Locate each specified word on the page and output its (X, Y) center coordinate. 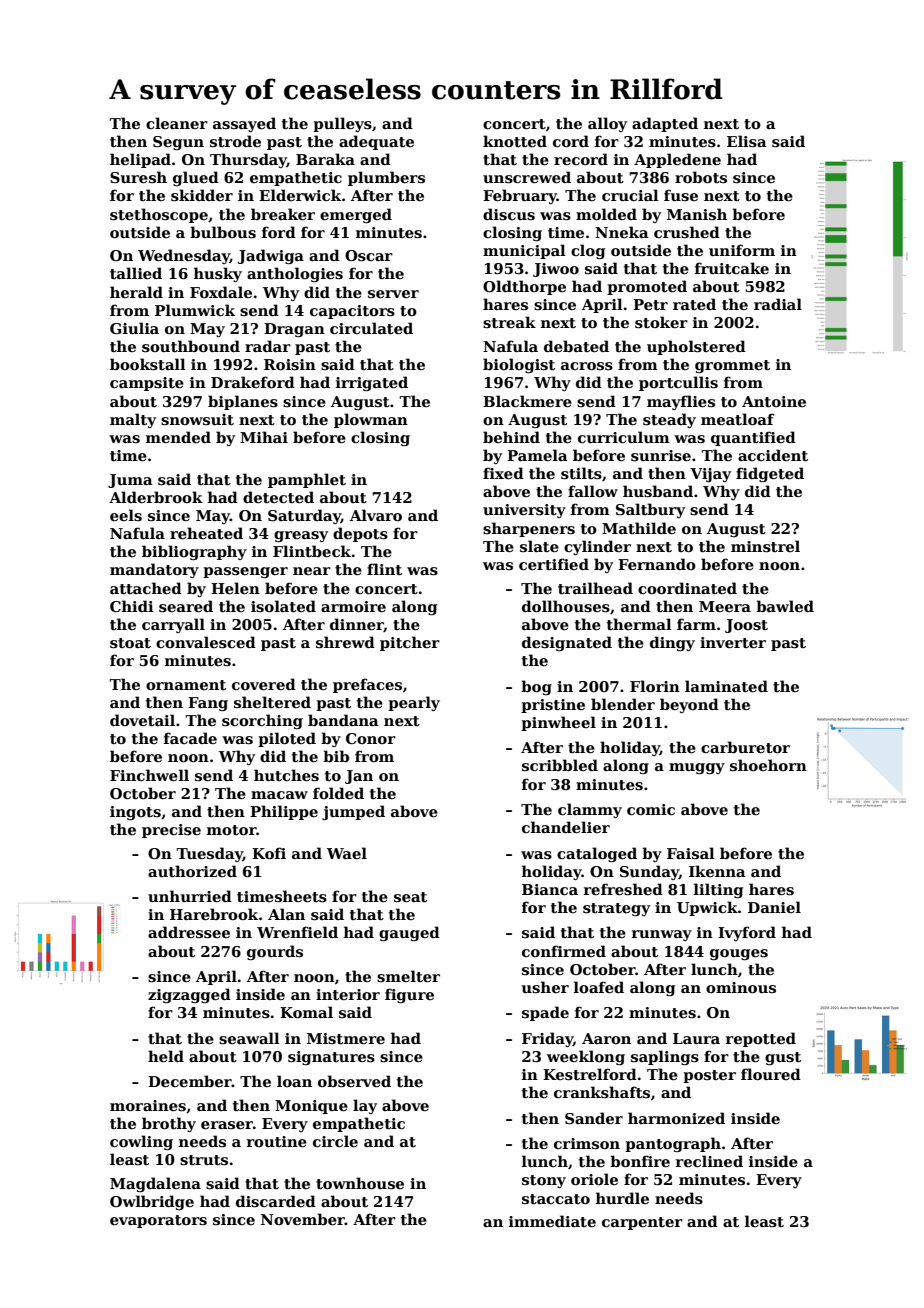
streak (509, 322)
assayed (244, 124)
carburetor (745, 747)
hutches (286, 775)
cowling (141, 1142)
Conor (371, 738)
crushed (687, 232)
